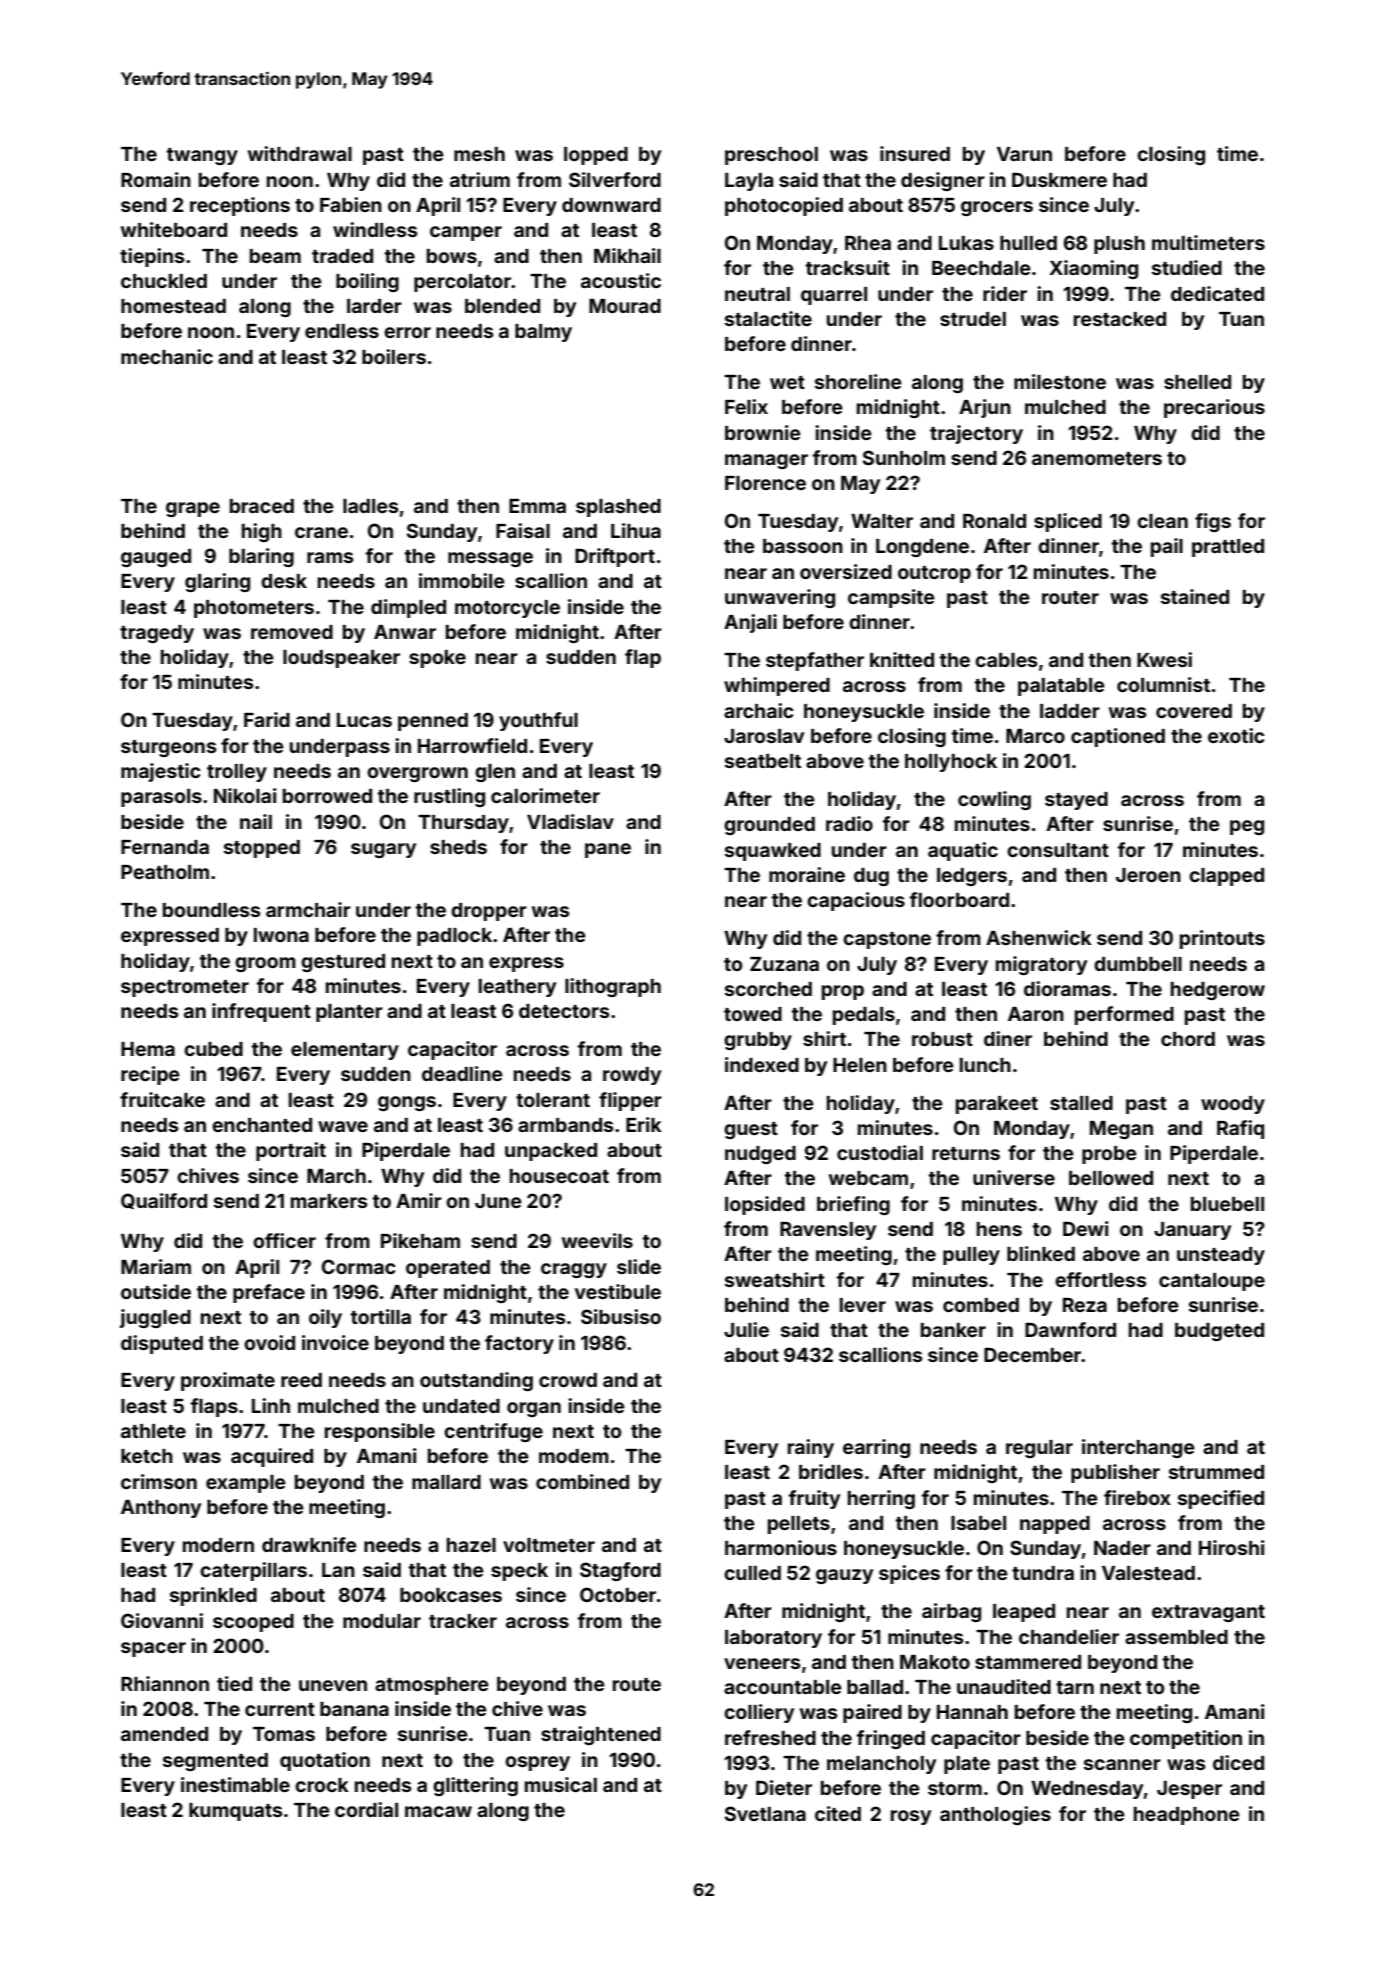 This document has height=1969, width=1386. Describe the element at coordinates (904, 457) in the document. I see `Sunholm` at that location.
